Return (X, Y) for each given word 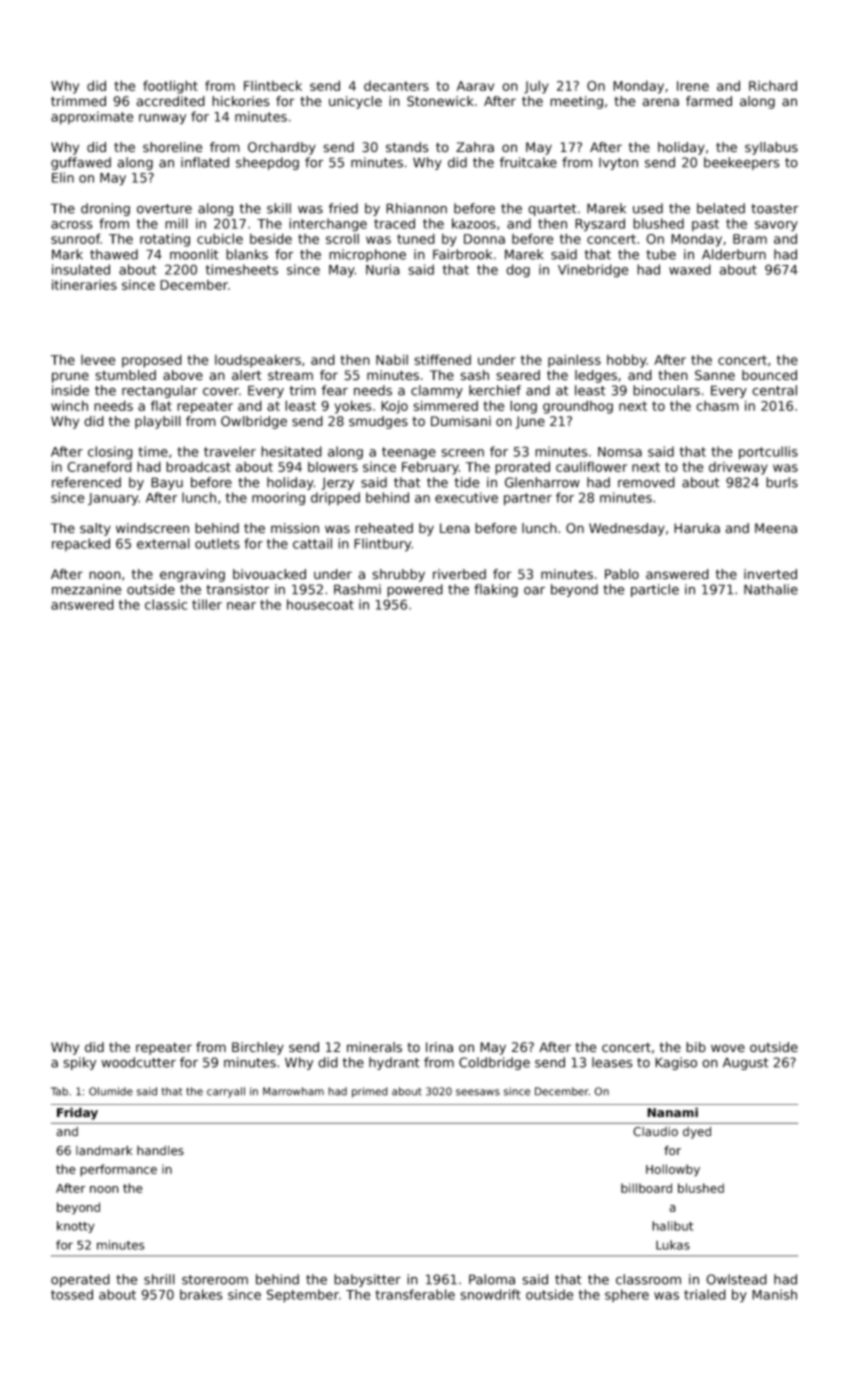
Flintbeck (273, 85)
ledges (596, 376)
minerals (374, 1047)
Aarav (475, 86)
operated (80, 1280)
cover (221, 391)
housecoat (320, 604)
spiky (79, 1063)
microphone (367, 255)
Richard (773, 85)
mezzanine (87, 589)
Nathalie (771, 589)
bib (696, 1047)
